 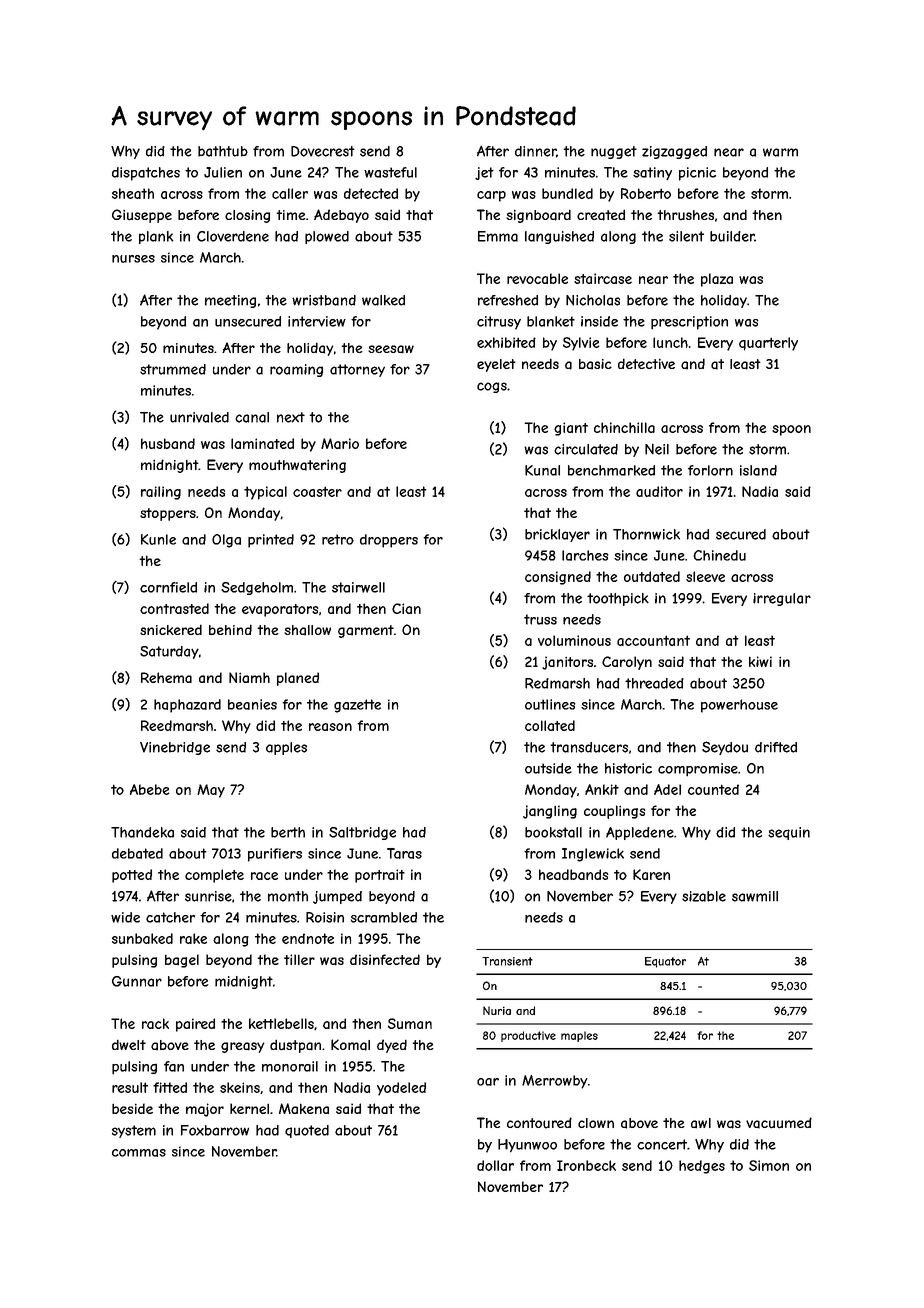 I want to click on commas, so click(x=139, y=1153).
